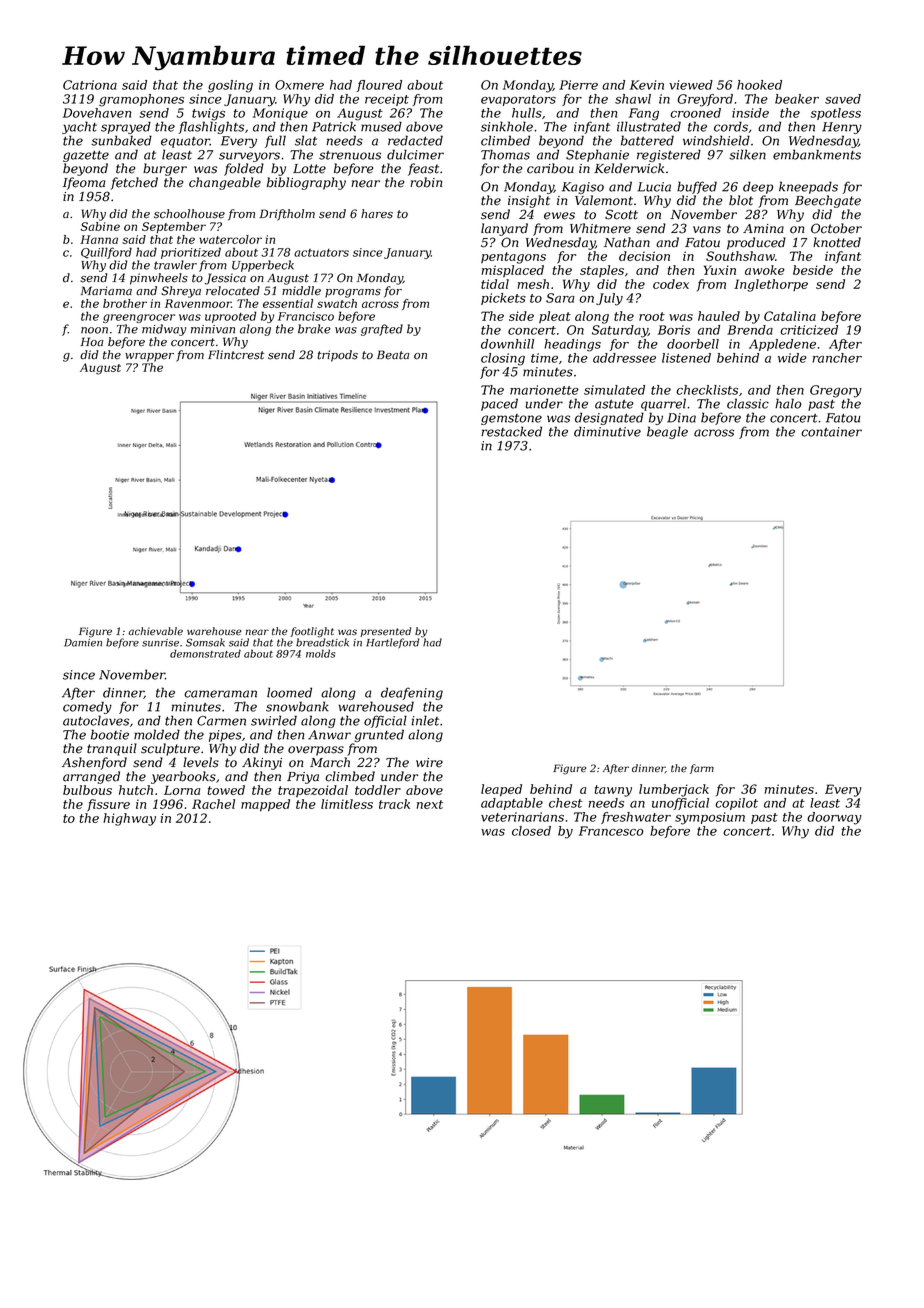  Describe the element at coordinates (797, 99) in the document. I see `beaker` at that location.
